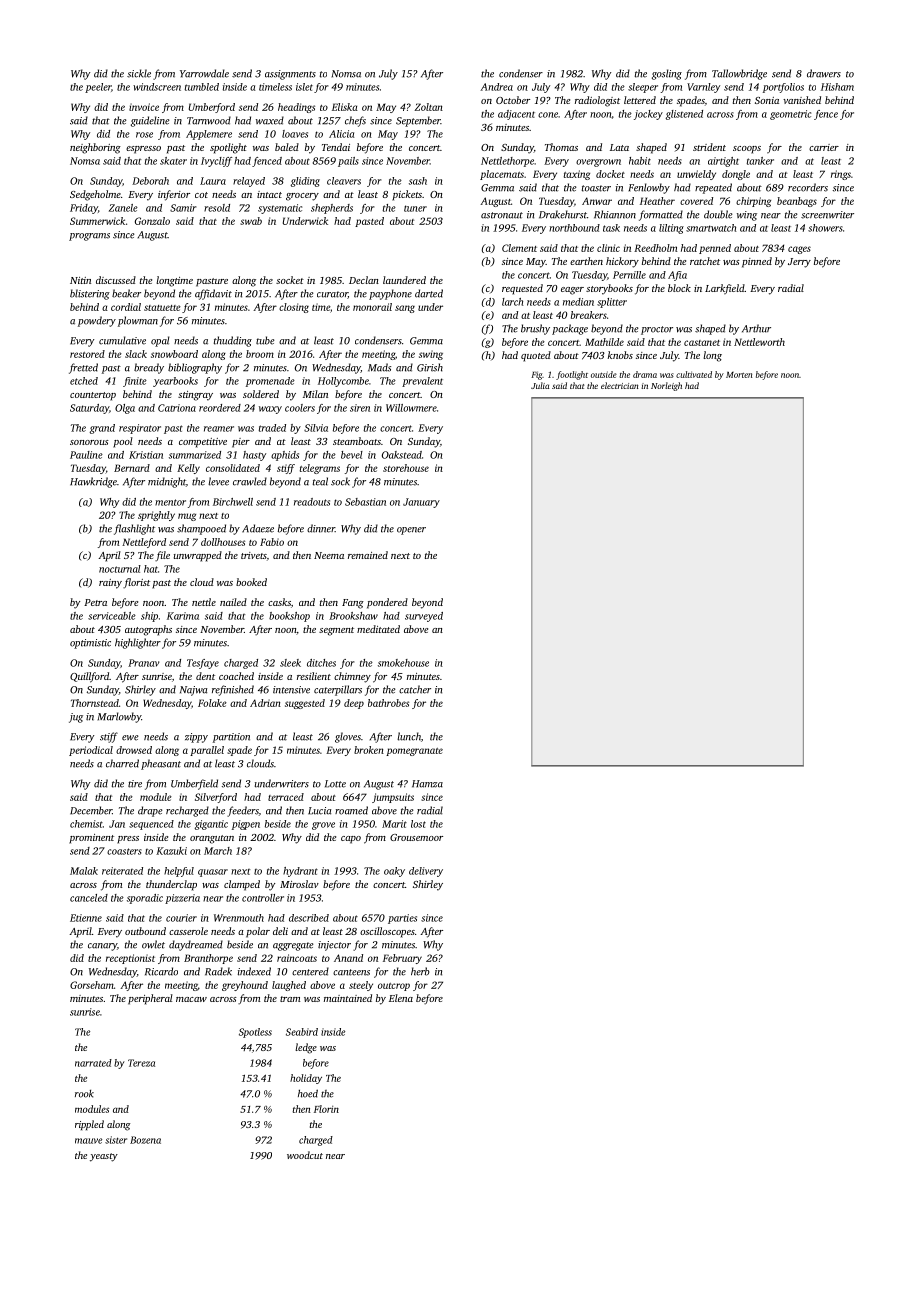  What do you see at coordinates (427, 784) in the document?
I see `Hamza` at bounding box center [427, 784].
